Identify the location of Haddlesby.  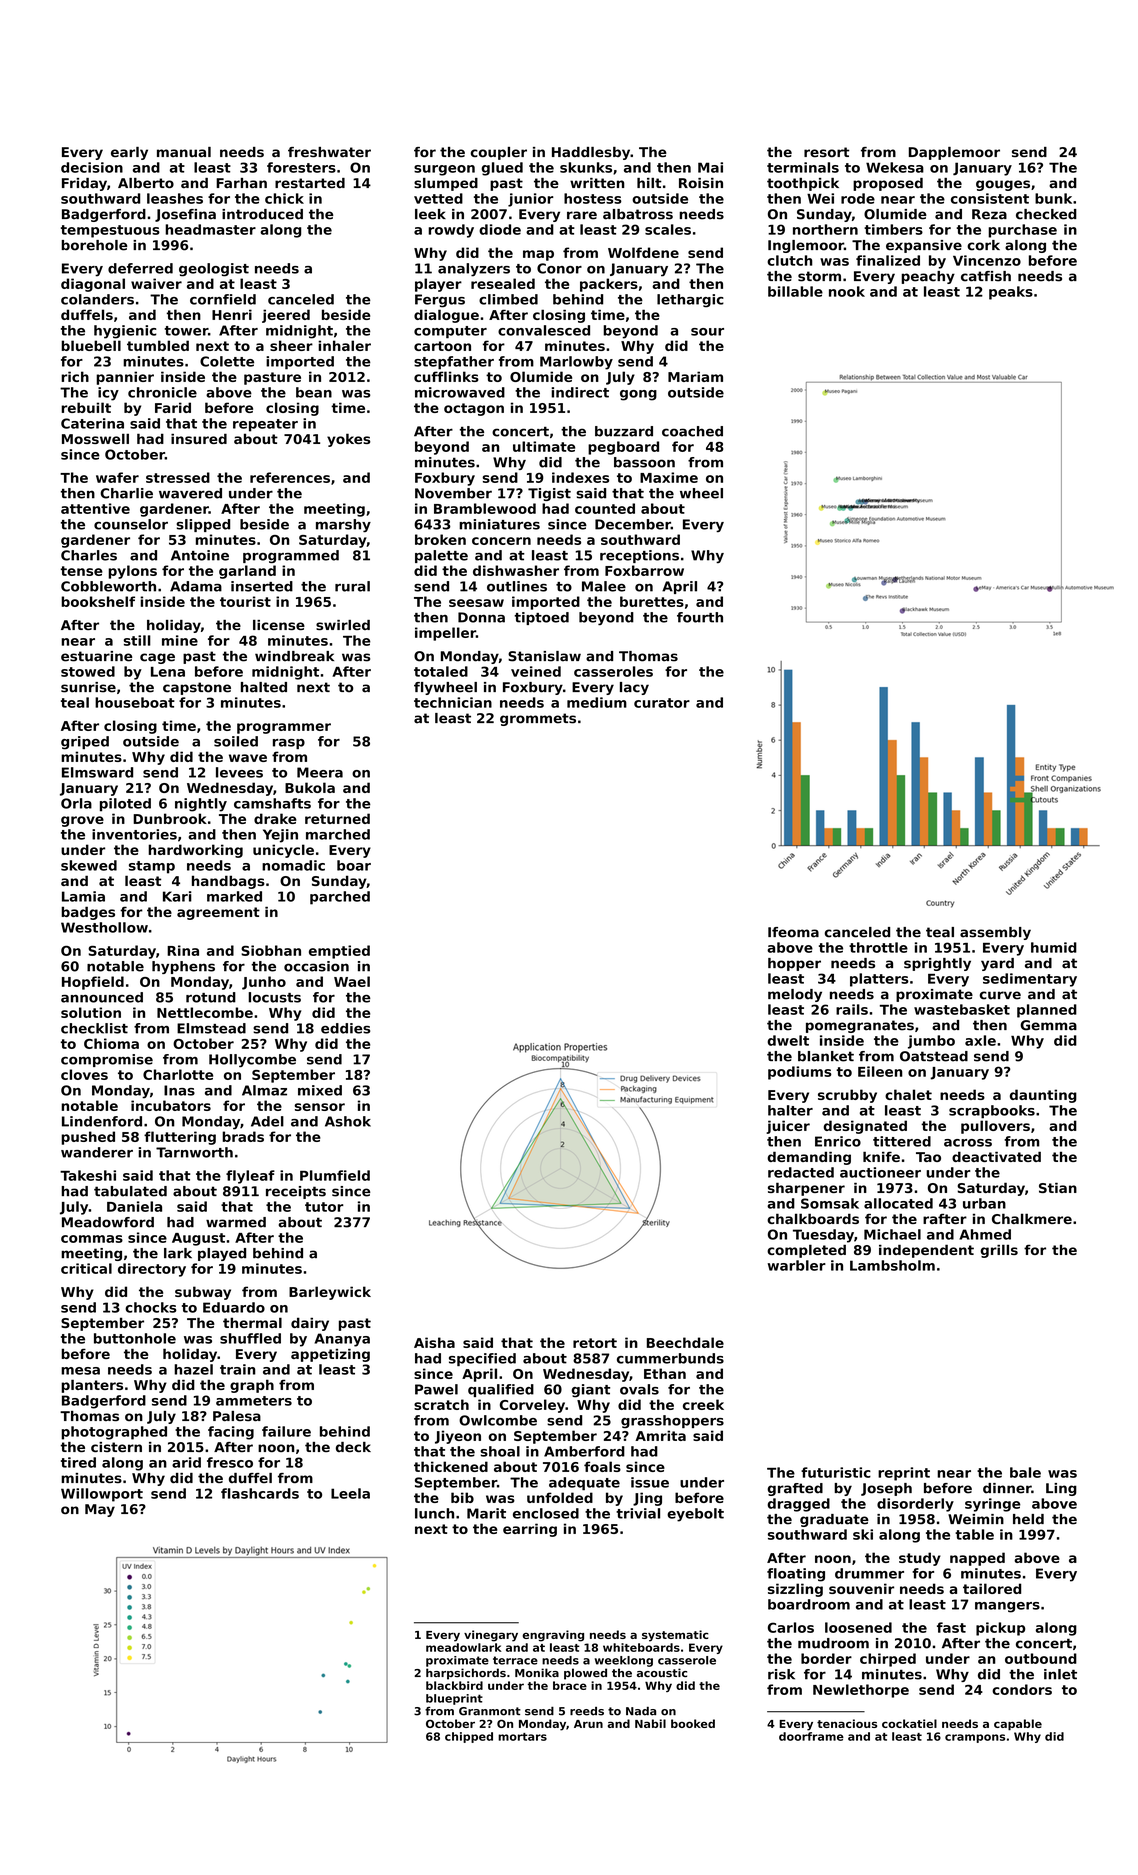
(591, 153).
